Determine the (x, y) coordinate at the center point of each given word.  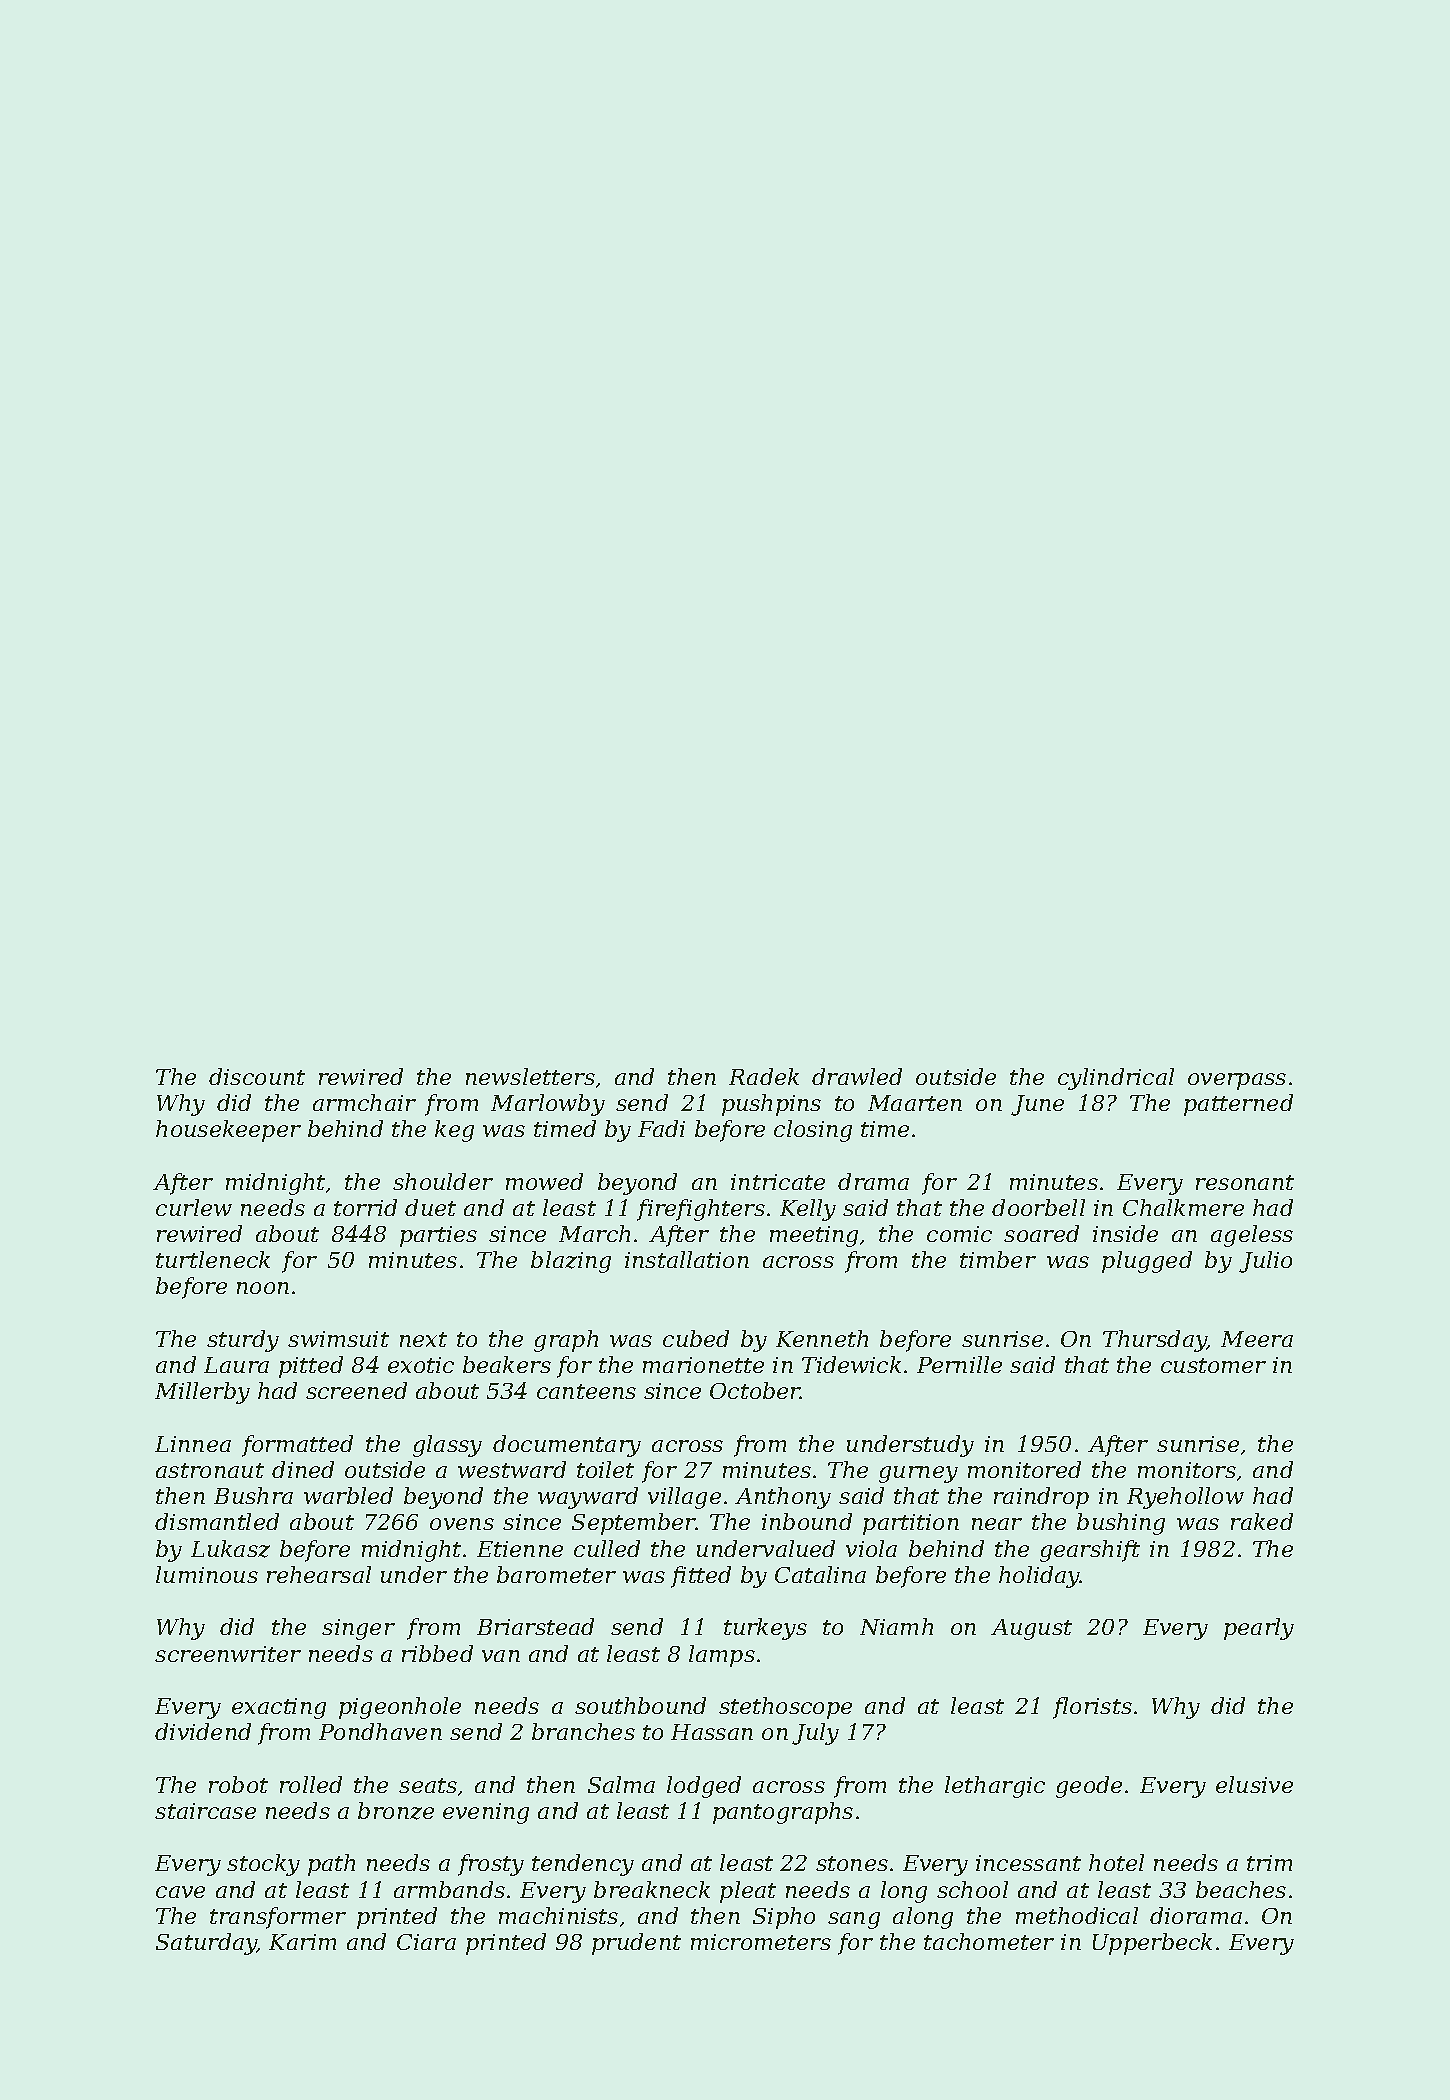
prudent (636, 1944)
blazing (571, 1262)
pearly (1259, 1629)
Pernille (959, 1364)
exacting (279, 1708)
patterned (1238, 1105)
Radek (764, 1076)
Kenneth (822, 1338)
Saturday (206, 1944)
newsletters (530, 1076)
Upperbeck (1152, 1944)
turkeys (765, 1629)
